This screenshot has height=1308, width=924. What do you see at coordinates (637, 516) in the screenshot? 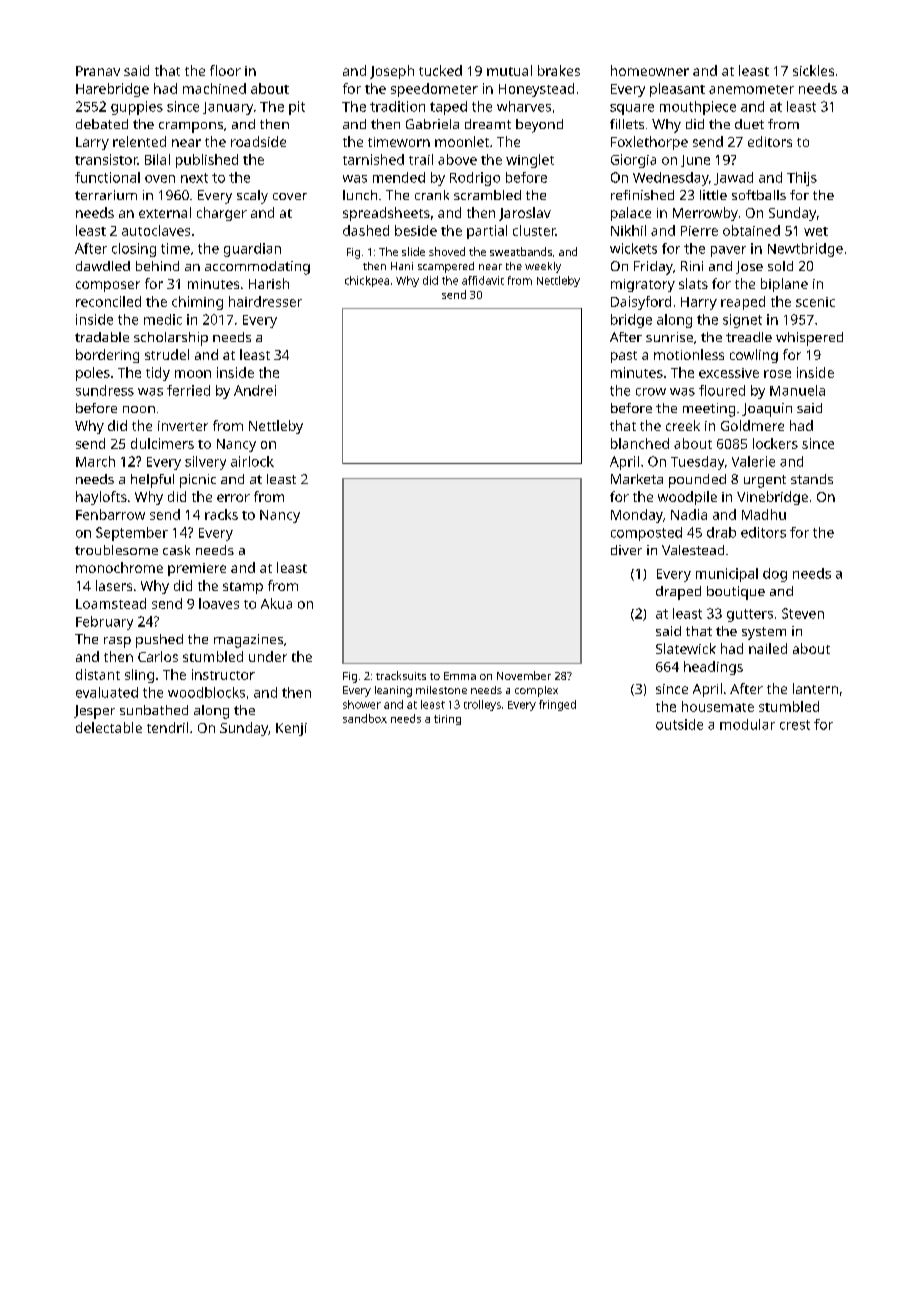
I see `Monday` at bounding box center [637, 516].
